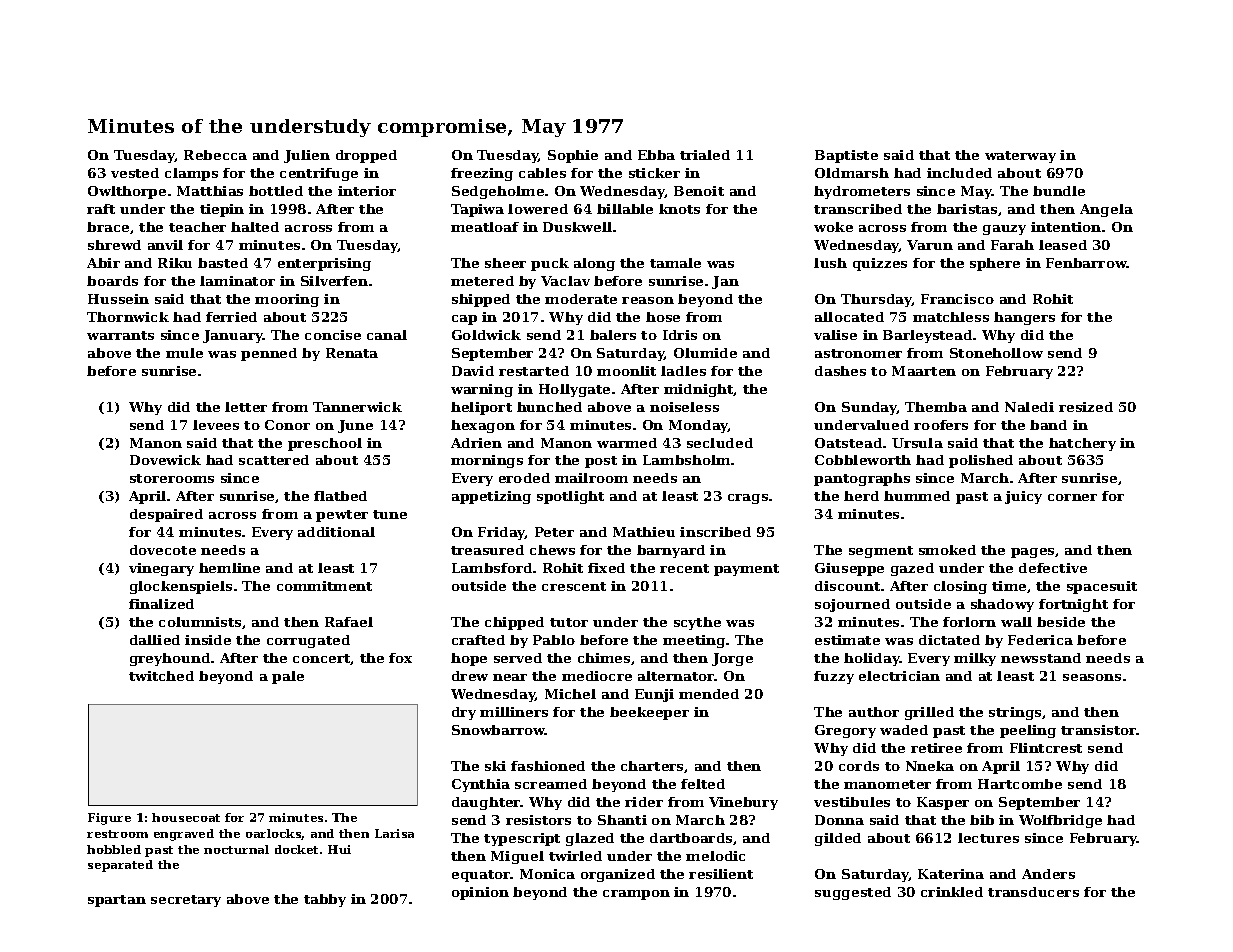 This screenshot has width=1233, height=952. Describe the element at coordinates (606, 568) in the screenshot. I see `fixed` at that location.
